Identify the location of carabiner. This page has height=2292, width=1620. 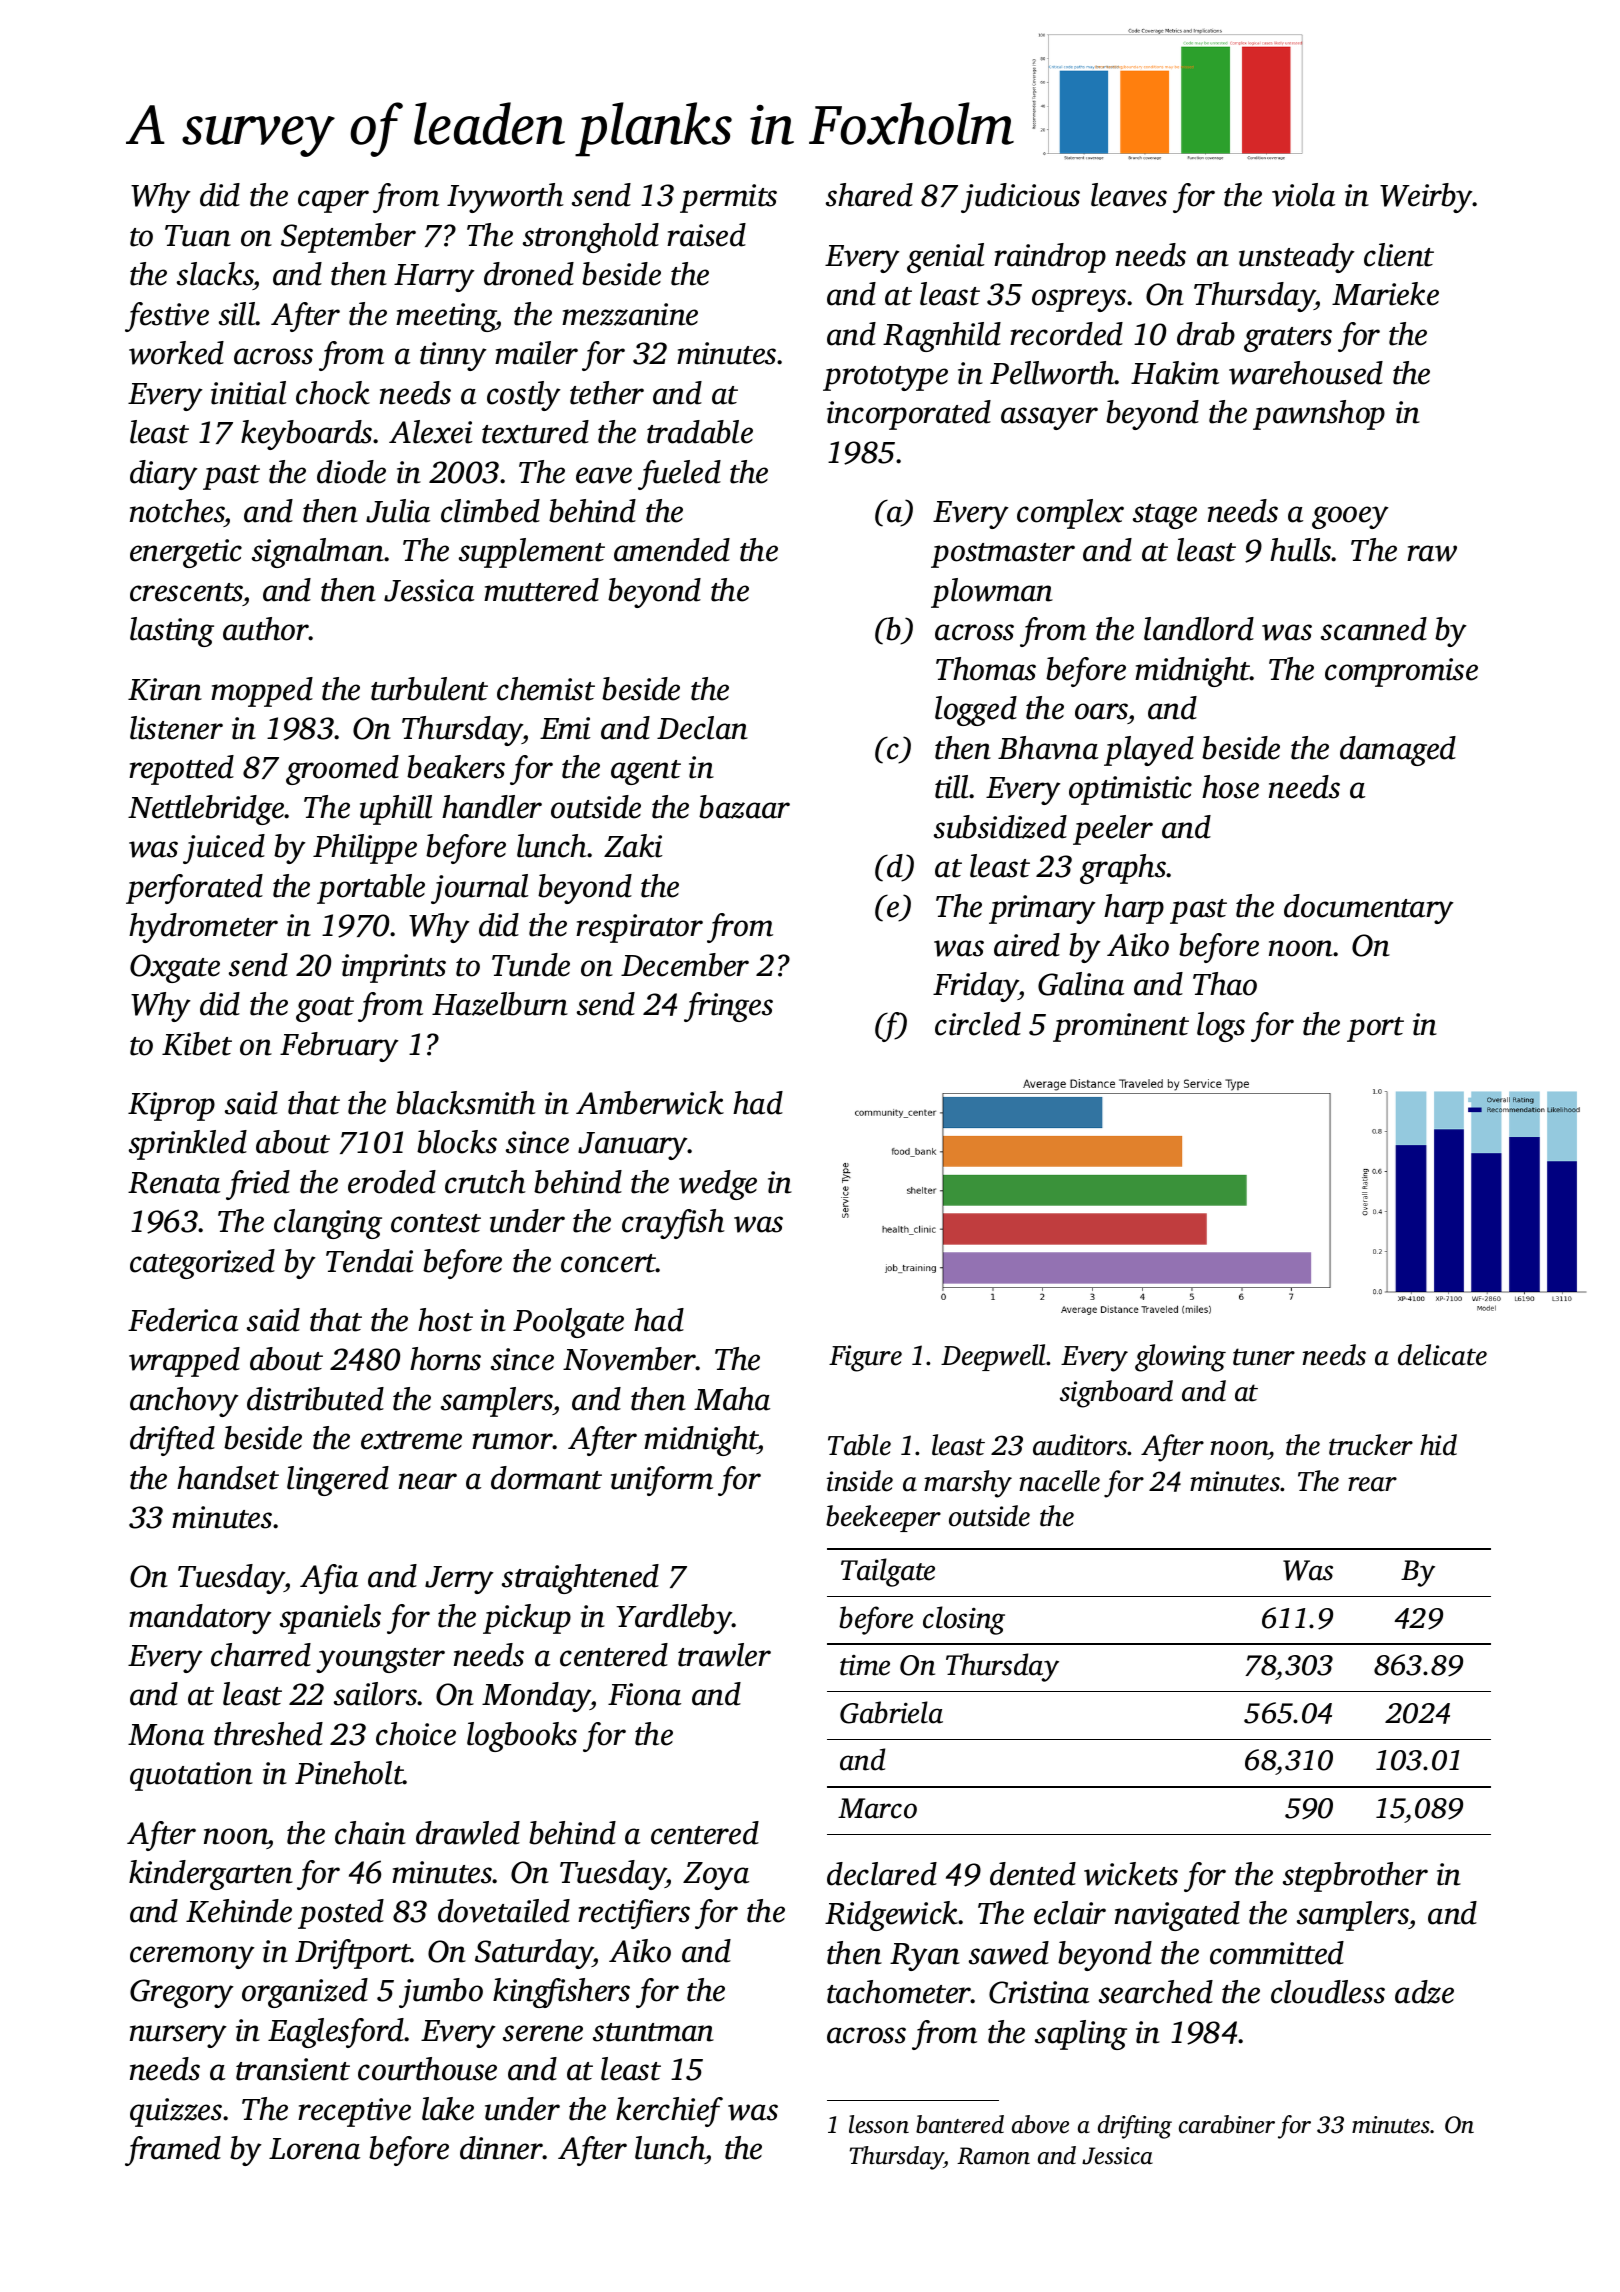
(1227, 2124).
